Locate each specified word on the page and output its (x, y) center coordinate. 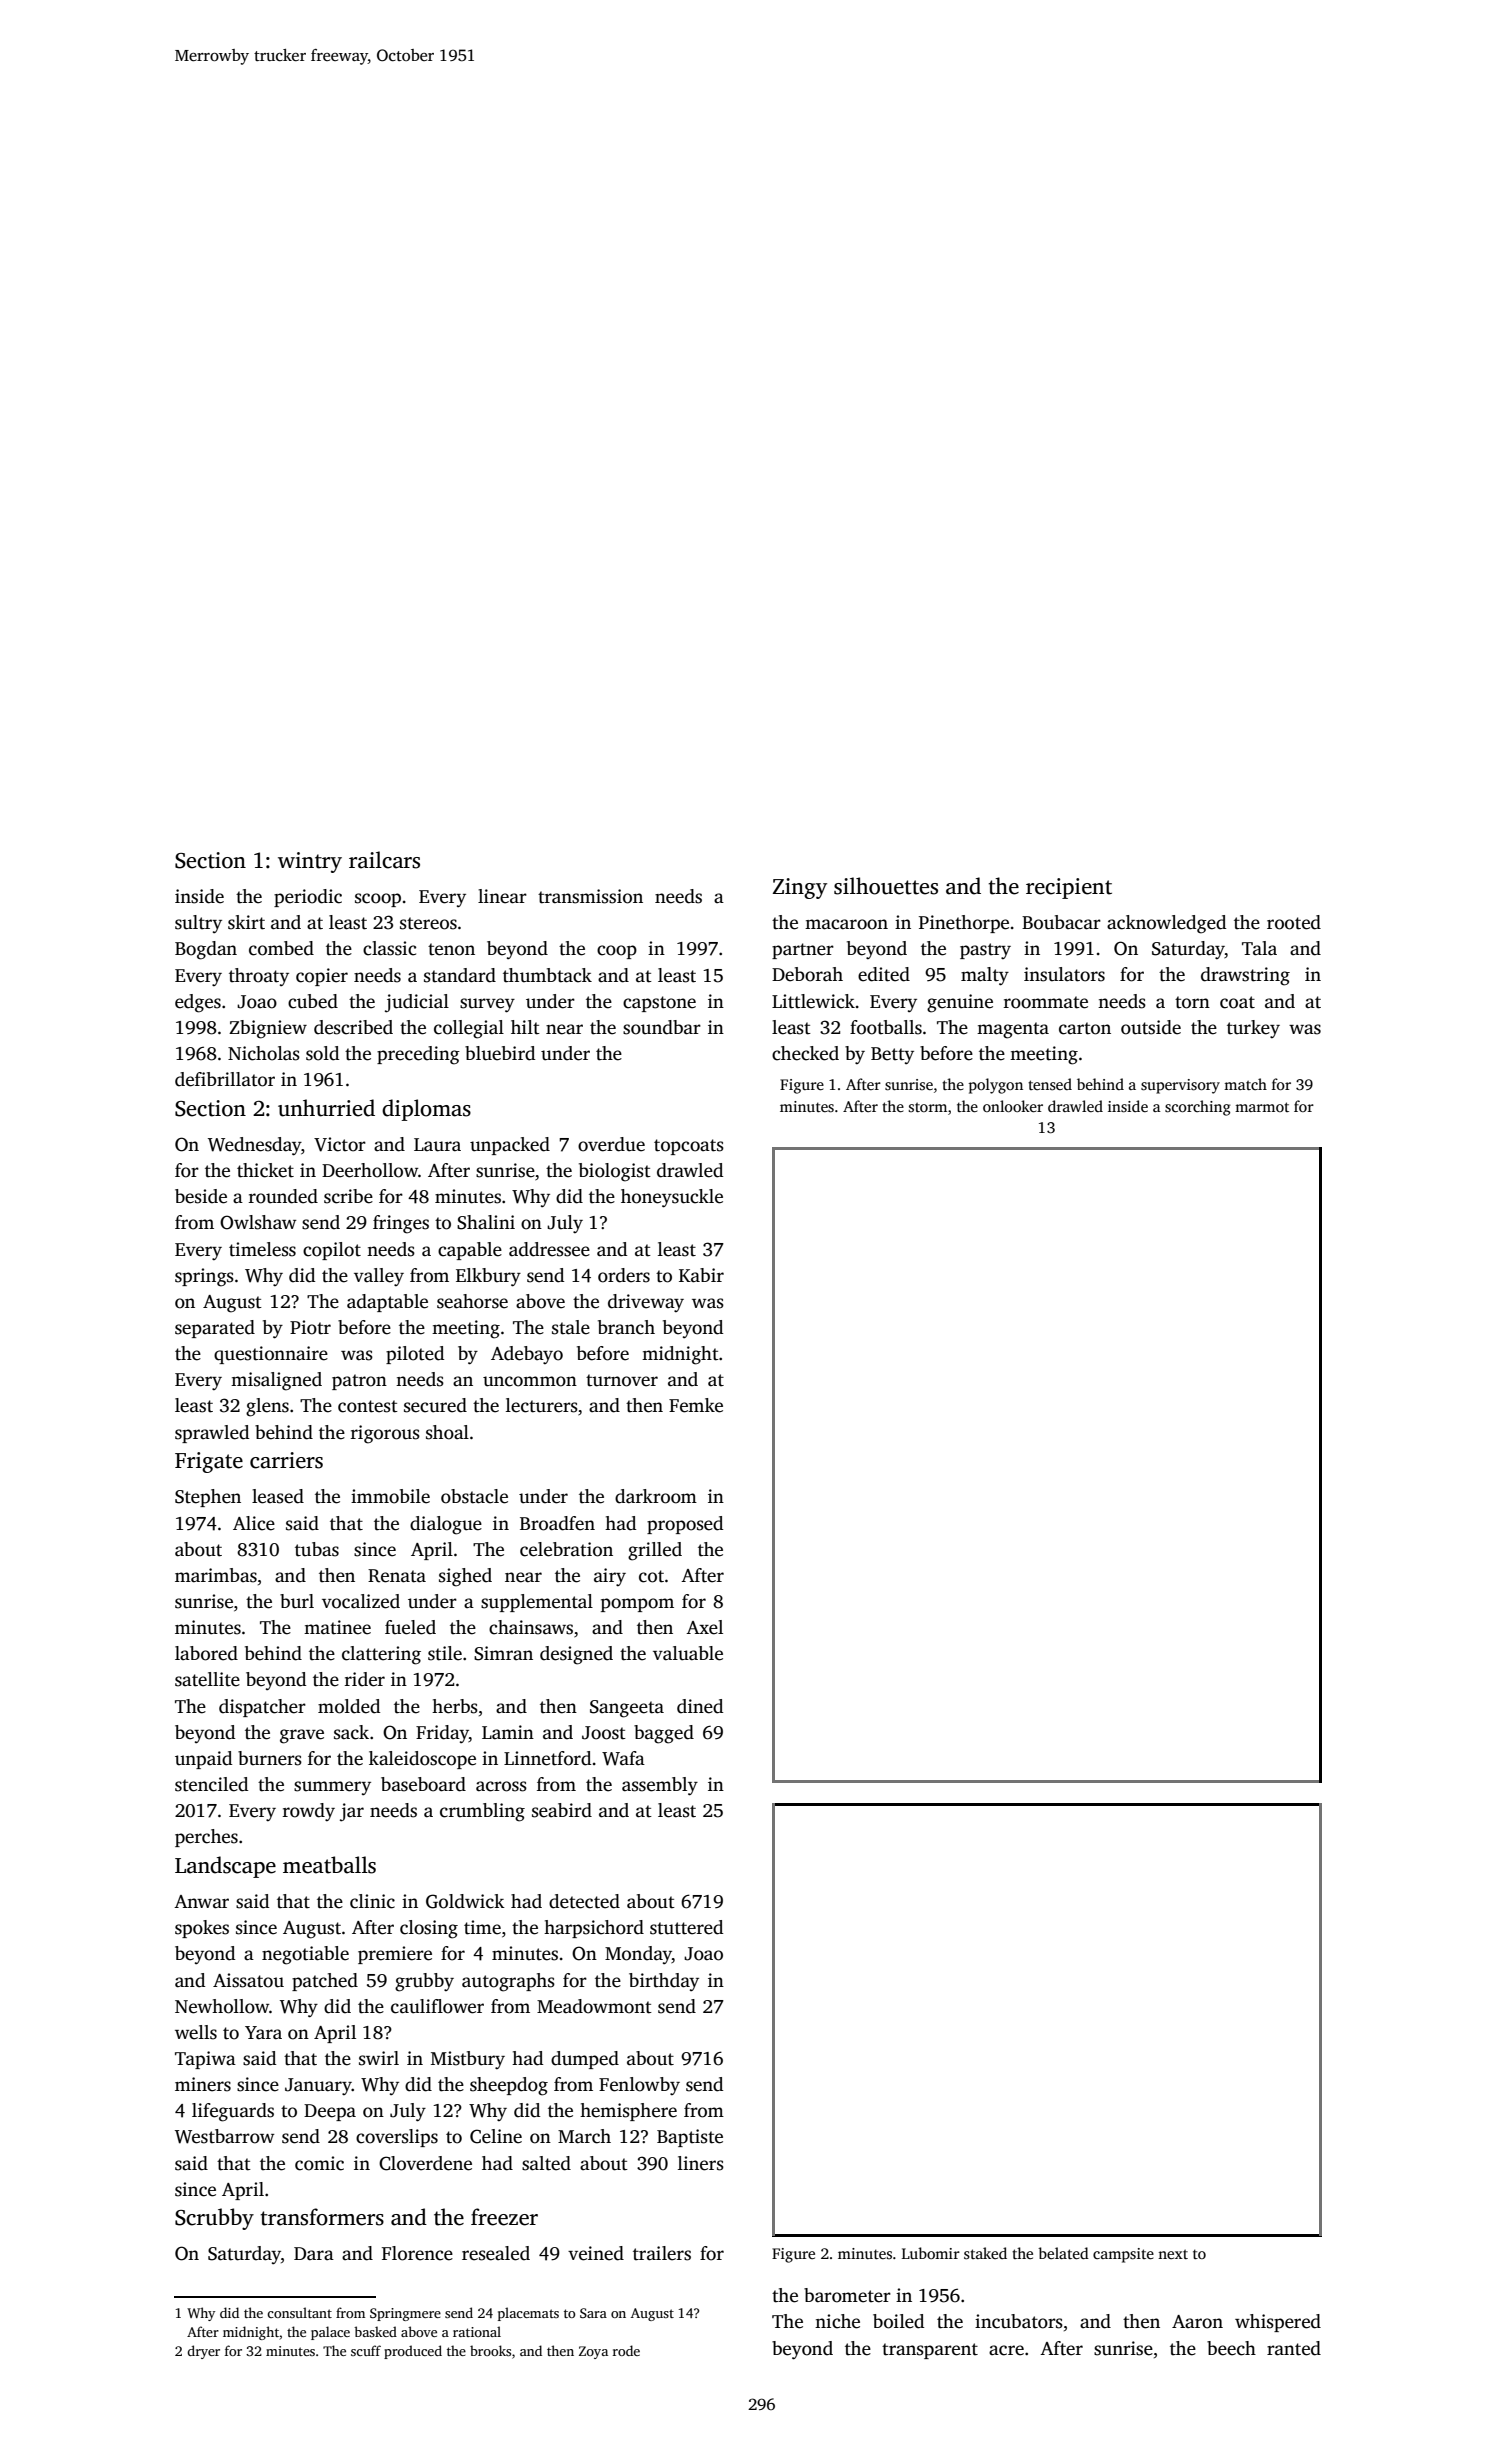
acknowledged (1166, 924)
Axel (704, 1627)
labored (206, 1653)
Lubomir (931, 2253)
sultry (198, 924)
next (1173, 2254)
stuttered (686, 1927)
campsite (1123, 2255)
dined (700, 1706)
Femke (696, 1405)
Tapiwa (205, 2060)
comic (319, 2163)
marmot (1262, 1107)
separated (215, 1329)
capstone (659, 1004)
